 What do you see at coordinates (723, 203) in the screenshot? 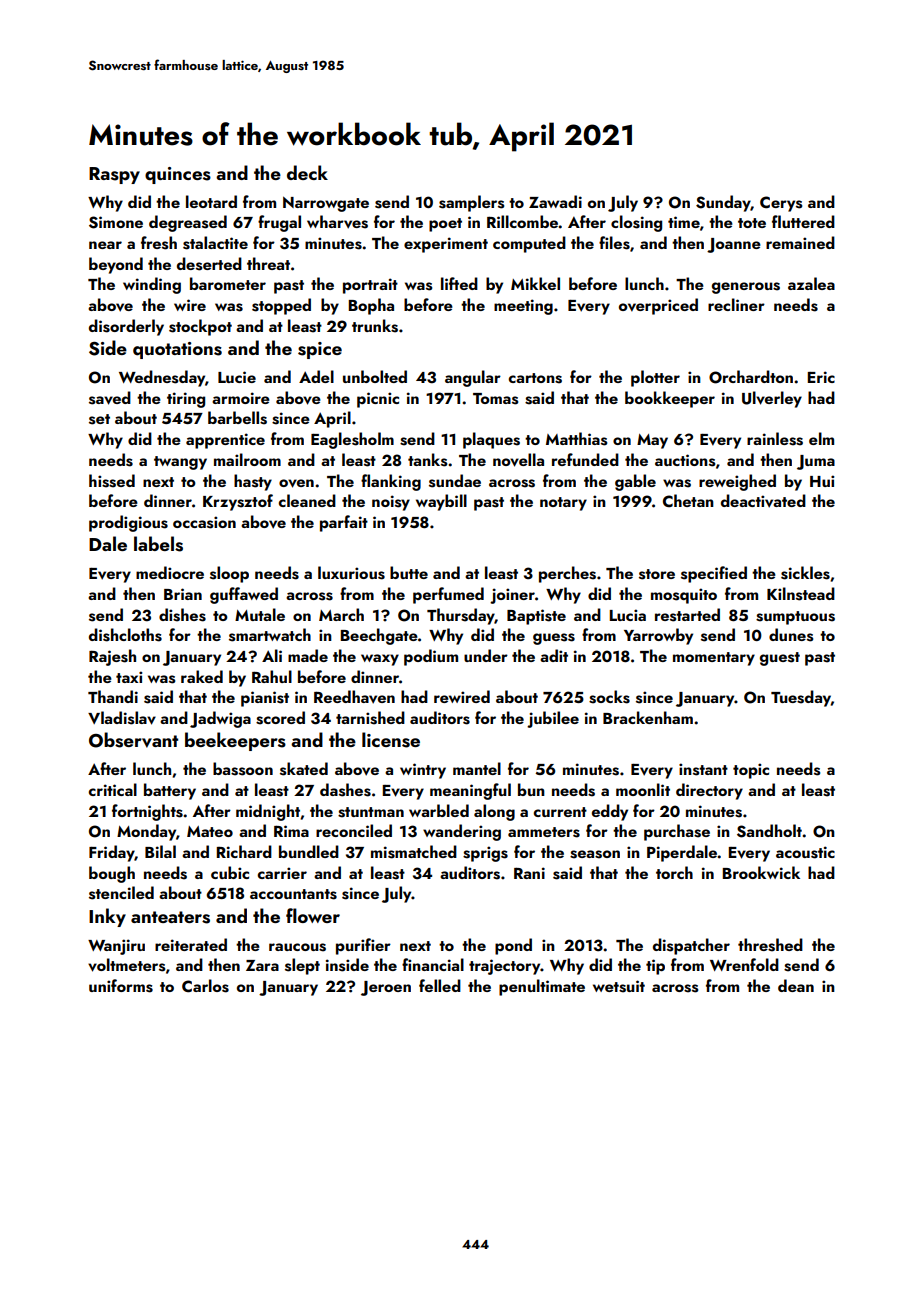
I see `Sunday` at bounding box center [723, 203].
